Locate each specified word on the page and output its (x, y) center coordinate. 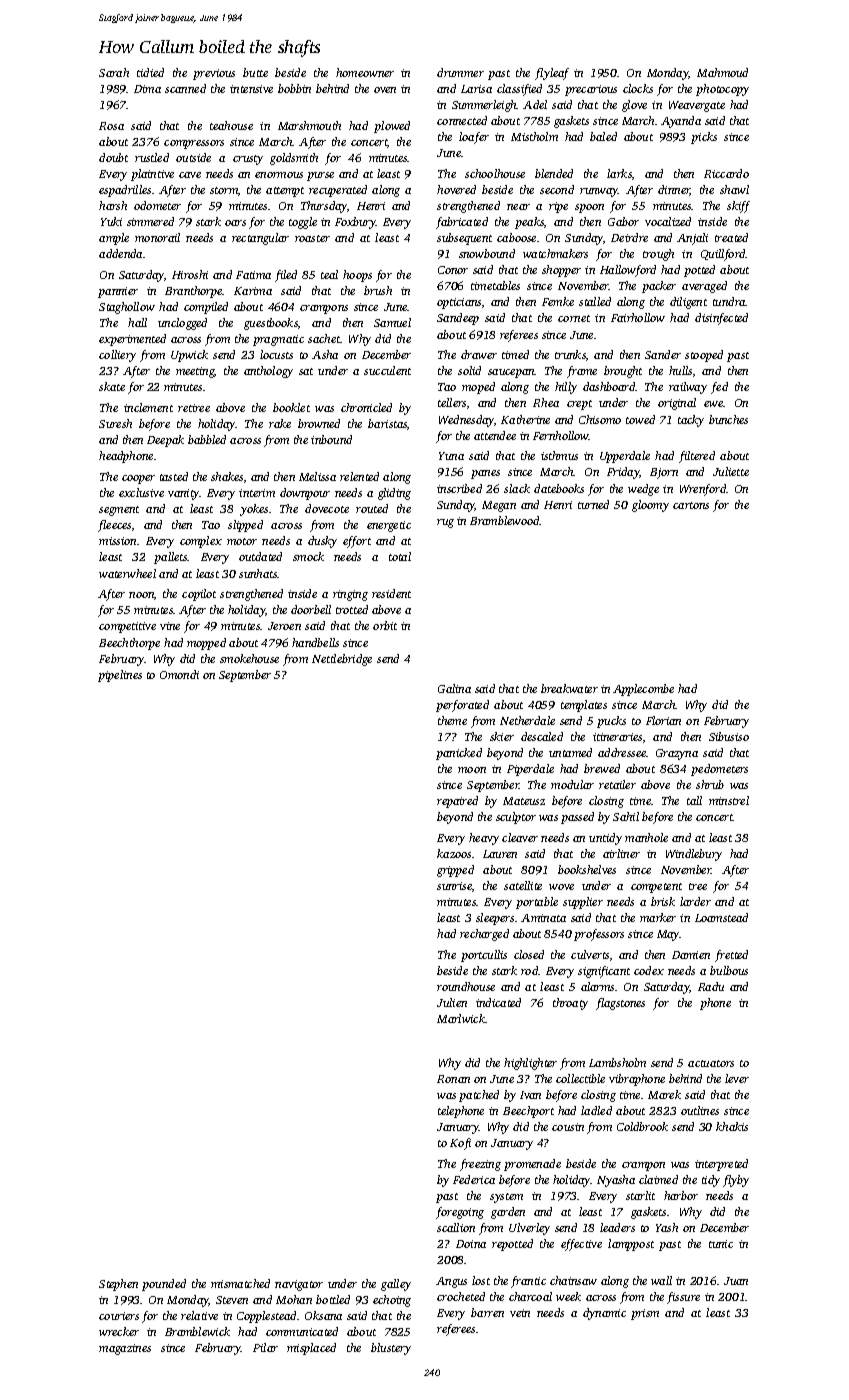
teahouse (231, 125)
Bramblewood (505, 520)
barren (487, 1312)
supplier (583, 903)
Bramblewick (197, 1331)
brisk (663, 901)
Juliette (731, 471)
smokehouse (249, 658)
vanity (184, 494)
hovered (456, 189)
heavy (484, 839)
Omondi (179, 674)
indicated (498, 1002)
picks (704, 138)
